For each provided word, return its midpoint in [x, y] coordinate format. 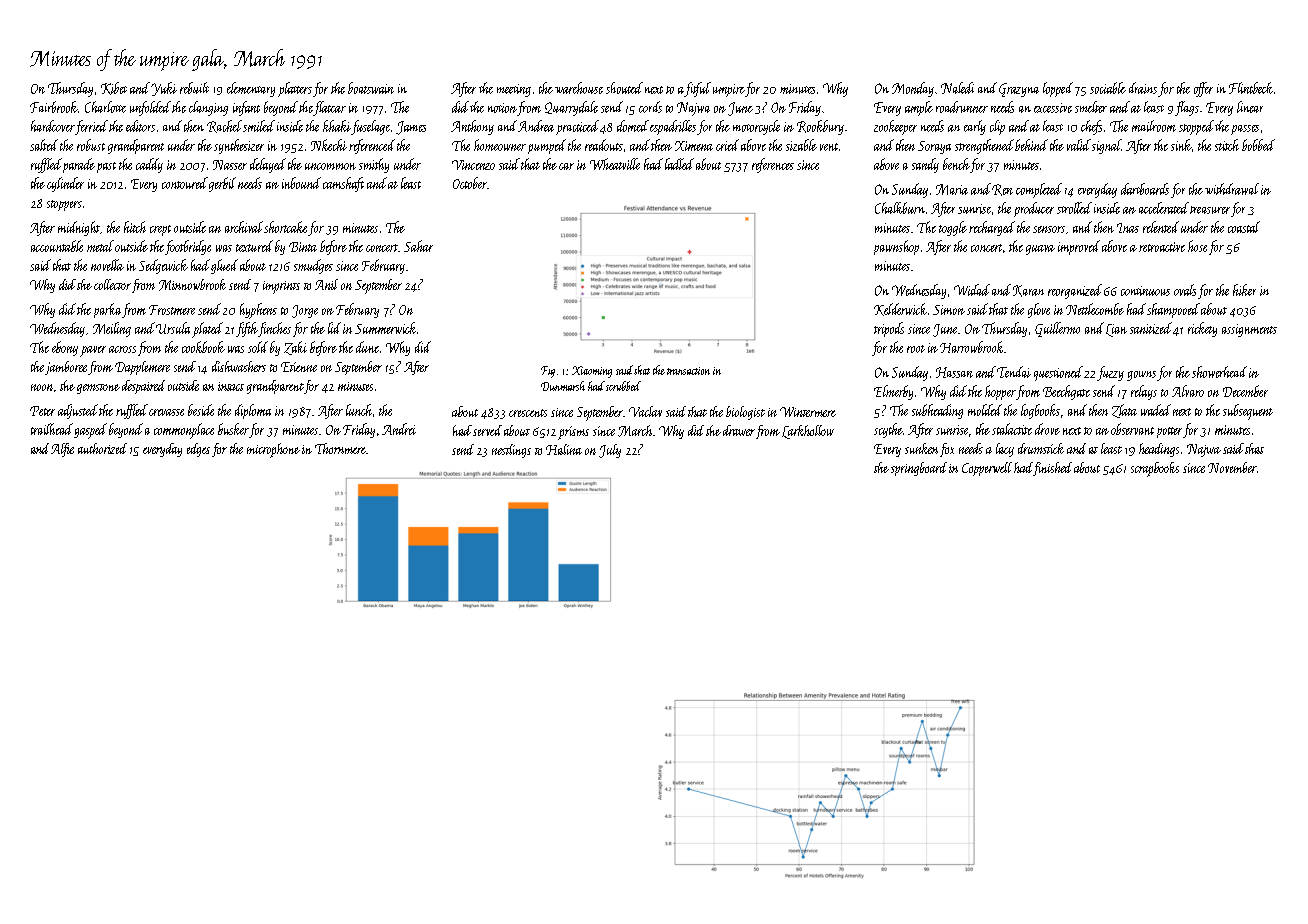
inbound [301, 183]
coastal [1244, 227]
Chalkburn [900, 208]
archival [244, 227]
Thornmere [340, 448]
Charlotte [105, 107]
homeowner [500, 145]
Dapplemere [142, 368]
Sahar [418, 246]
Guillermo [1057, 329]
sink [1181, 145]
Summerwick [385, 328]
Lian [1116, 330]
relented [1161, 227]
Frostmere [172, 310]
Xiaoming [592, 372]
